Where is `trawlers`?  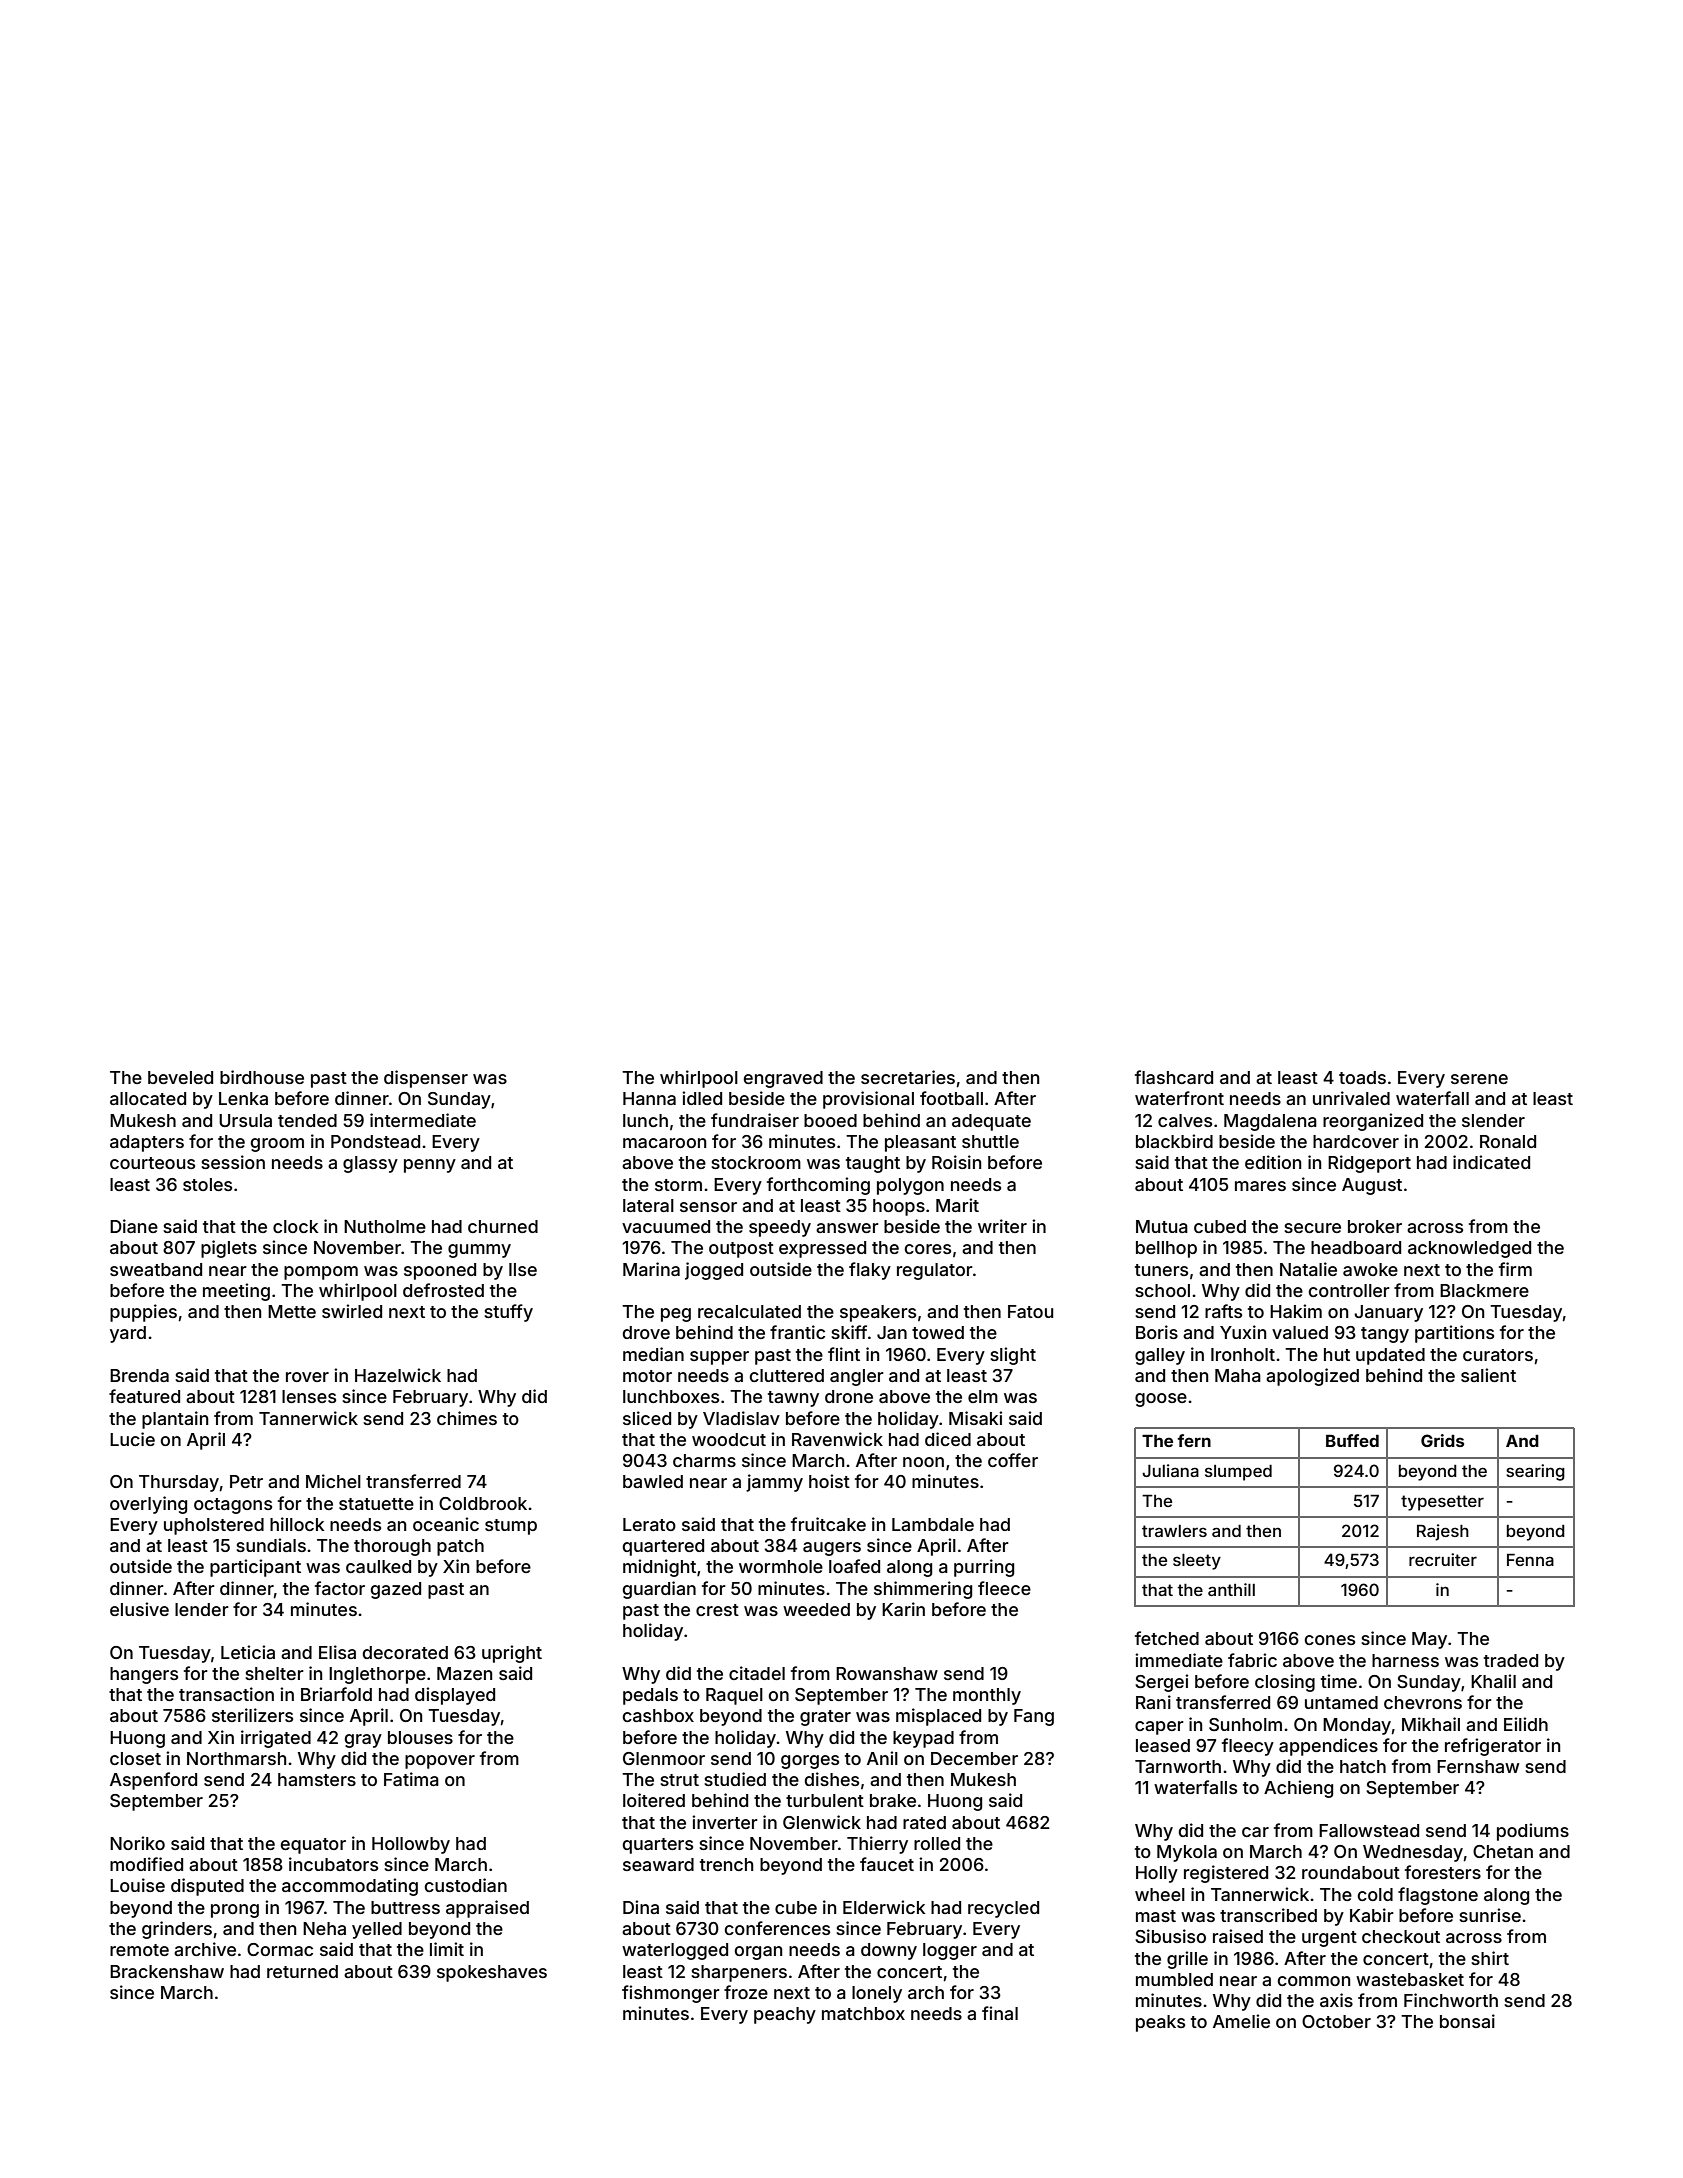
trawlers is located at coordinates (1174, 1531).
